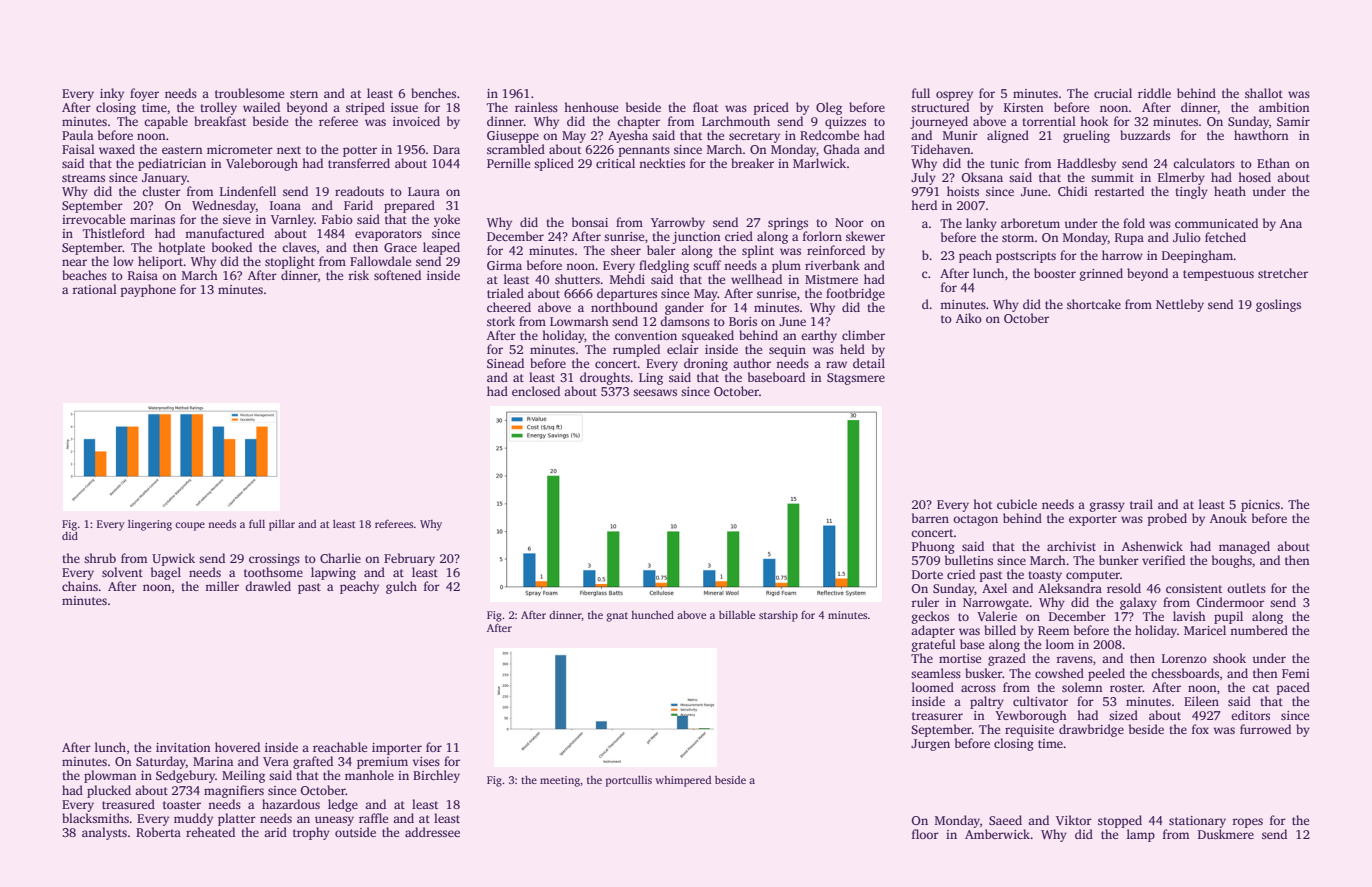 This screenshot has width=1372, height=887. Describe the element at coordinates (1273, 163) in the screenshot. I see `Ethan` at that location.
